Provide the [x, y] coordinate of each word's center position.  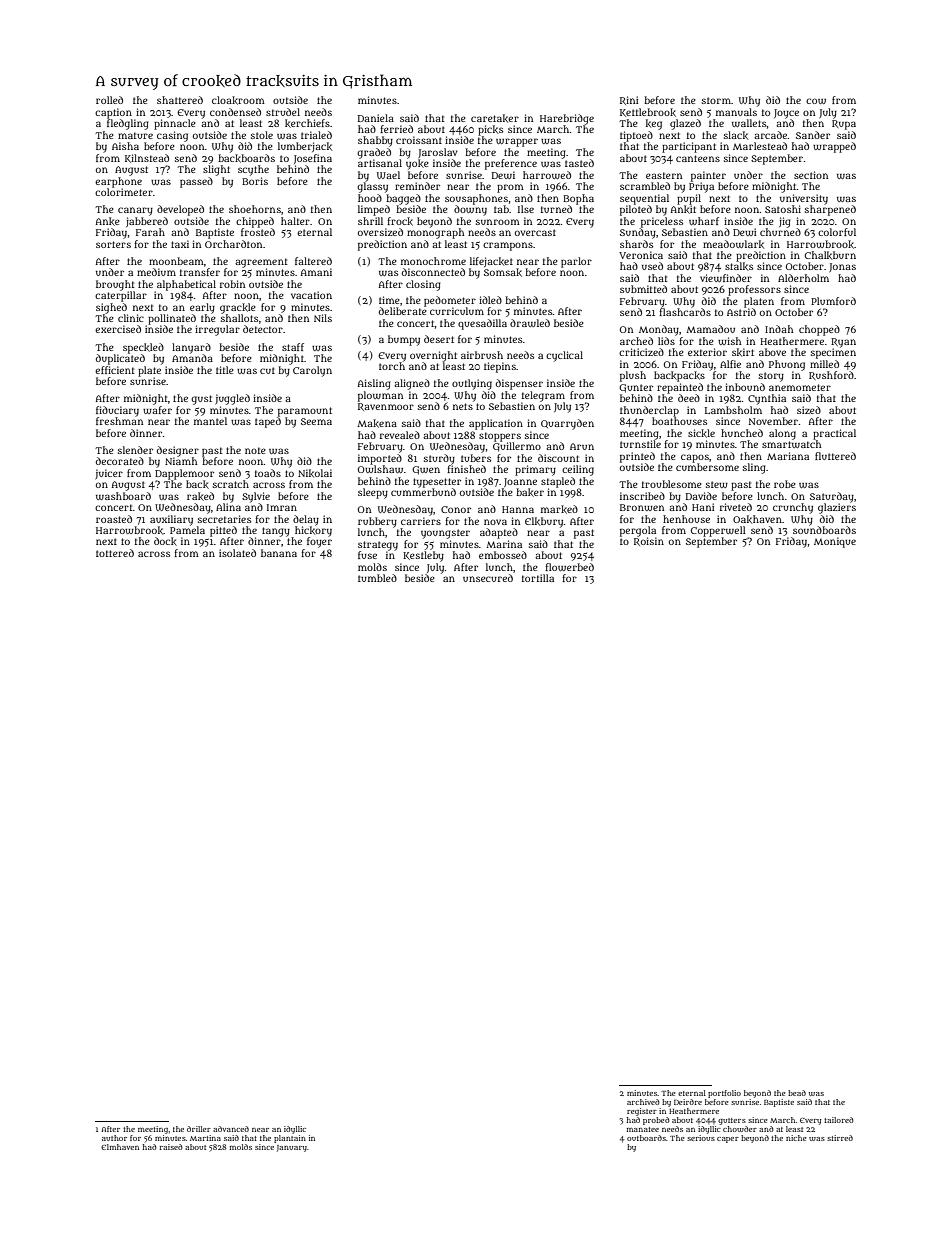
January [292, 1148]
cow [816, 101]
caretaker [495, 118]
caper [728, 1140]
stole [262, 135]
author [114, 1138]
